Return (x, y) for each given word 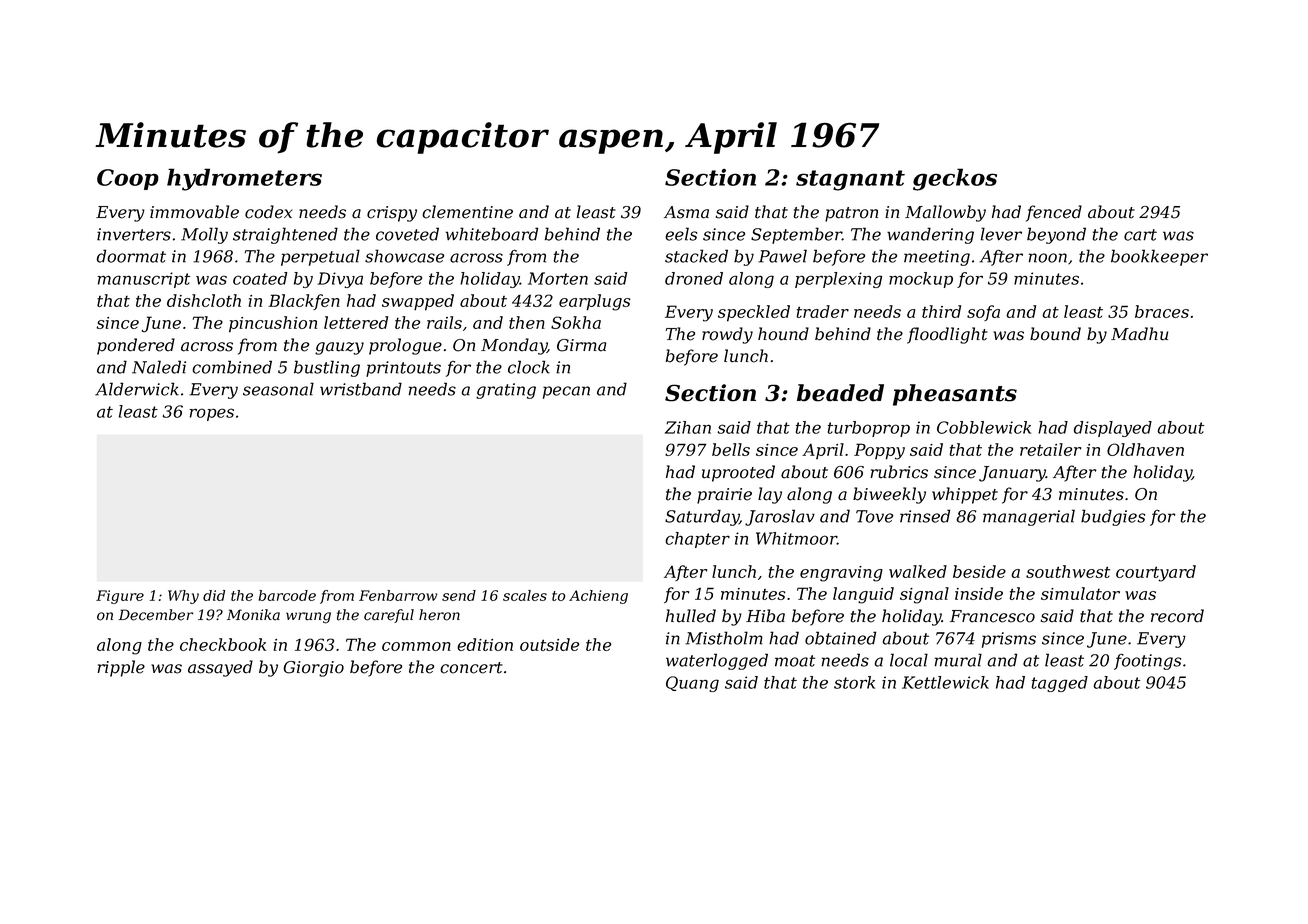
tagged (1060, 684)
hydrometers (244, 179)
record (1177, 616)
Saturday (702, 517)
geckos (955, 179)
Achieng (598, 597)
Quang (692, 684)
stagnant (850, 180)
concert (471, 668)
